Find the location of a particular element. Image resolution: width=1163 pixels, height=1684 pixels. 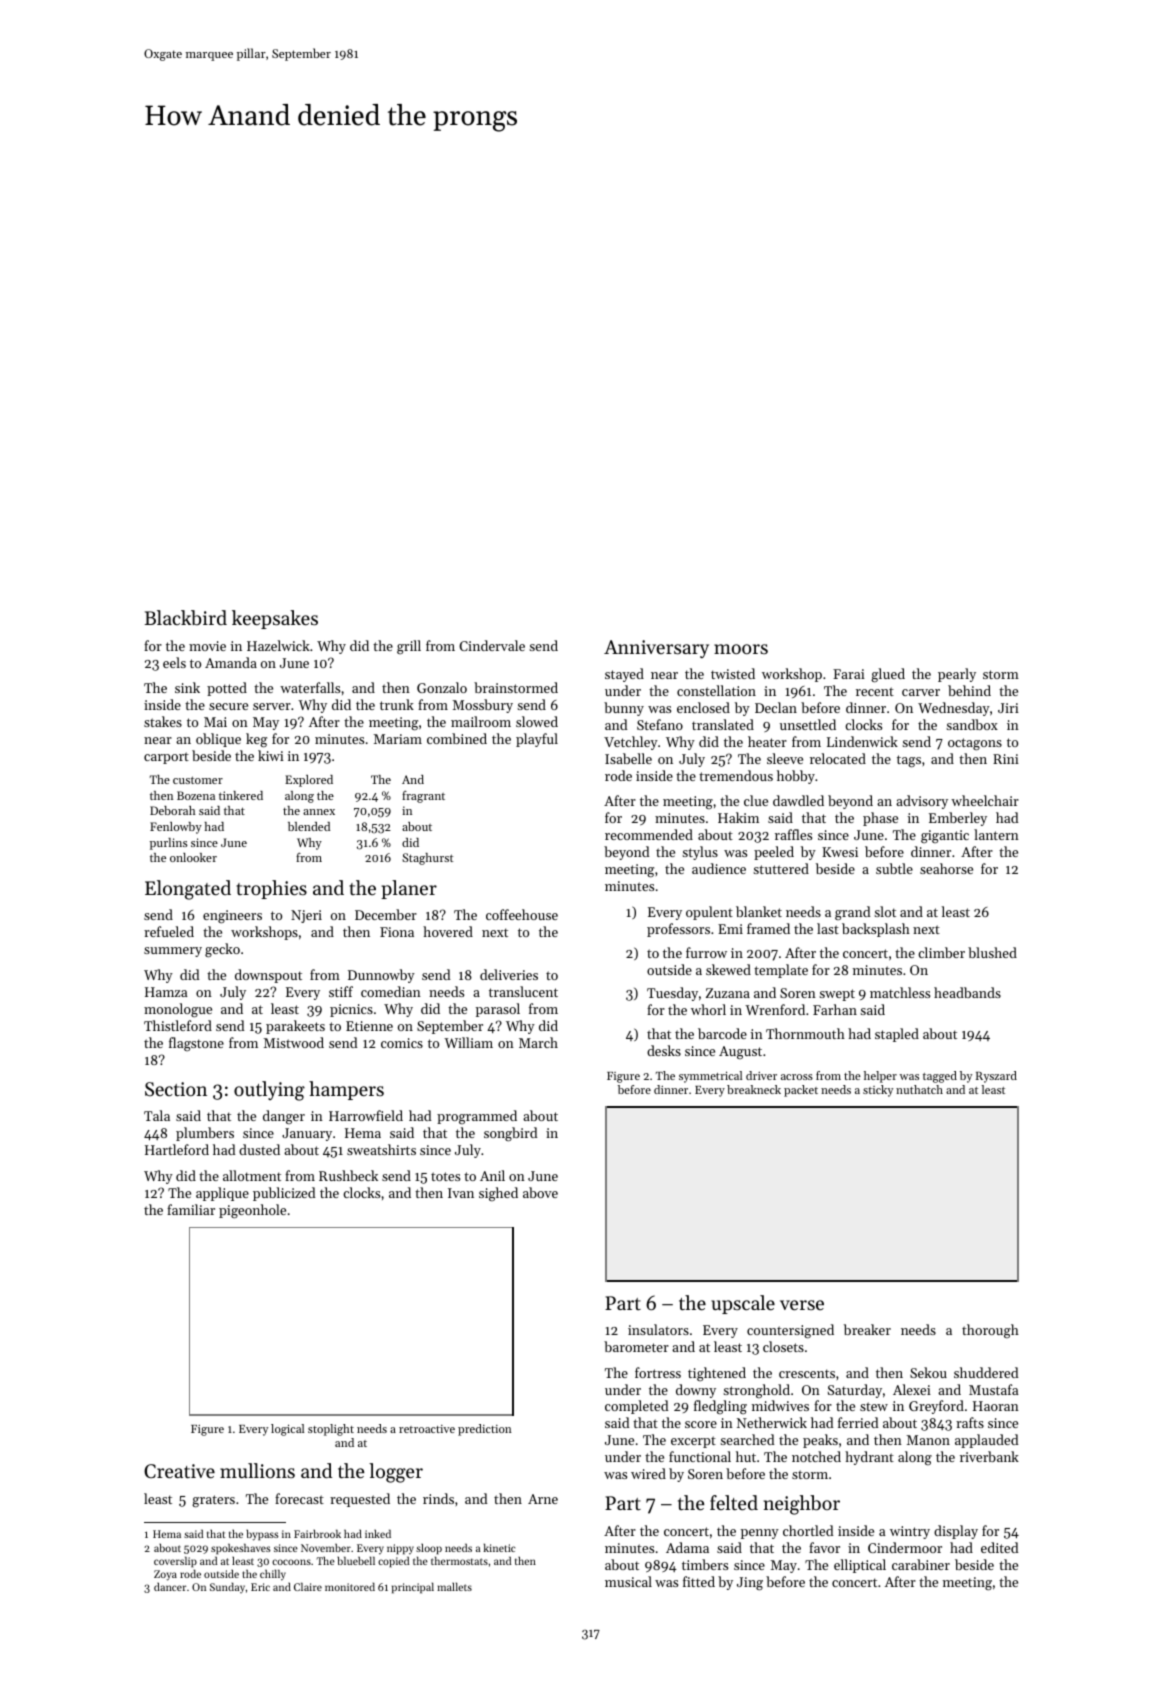

glued is located at coordinates (888, 675).
